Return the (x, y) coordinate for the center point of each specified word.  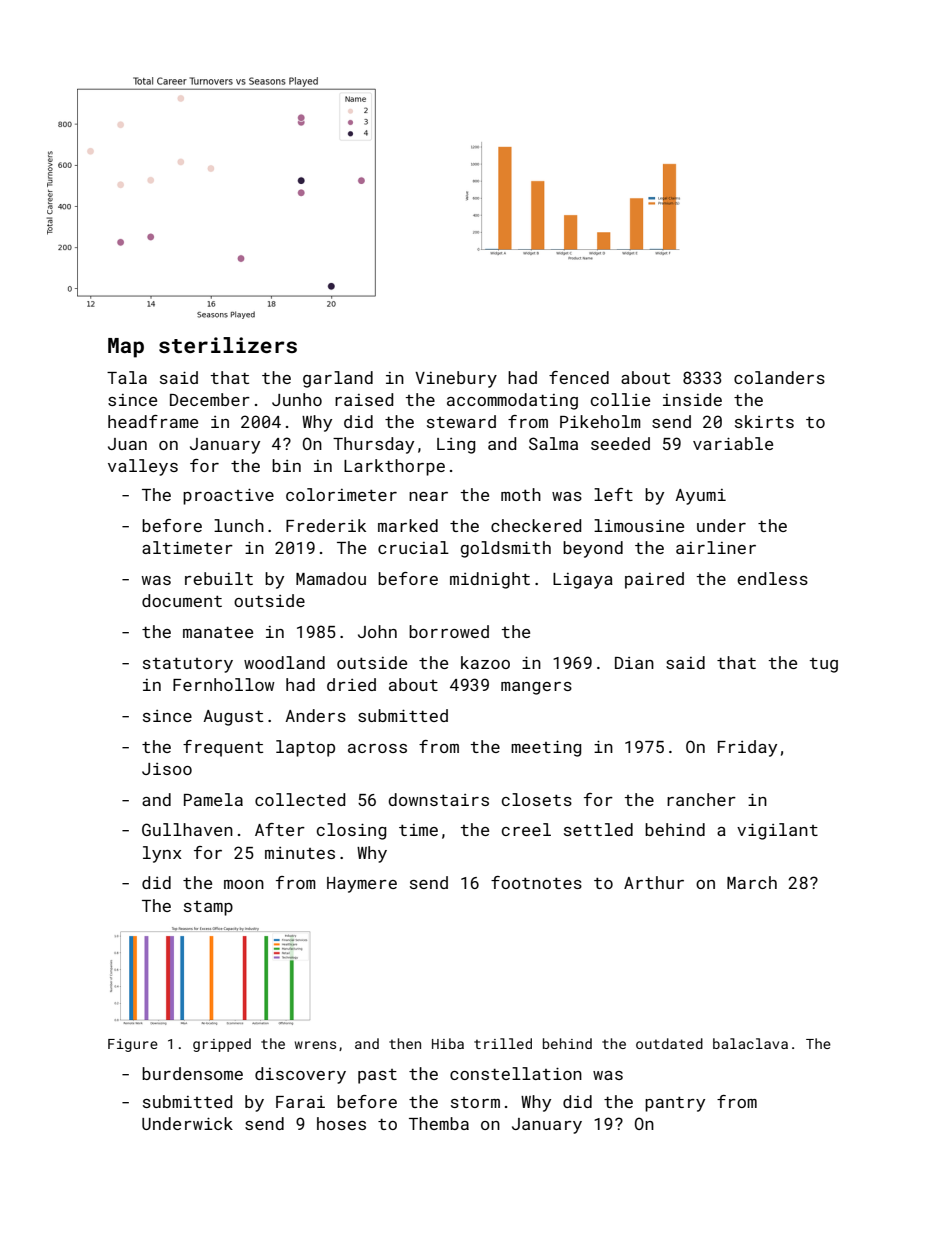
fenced (579, 377)
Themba (439, 1123)
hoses (341, 1123)
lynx (162, 854)
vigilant (777, 831)
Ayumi (700, 497)
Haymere (362, 885)
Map (126, 348)
